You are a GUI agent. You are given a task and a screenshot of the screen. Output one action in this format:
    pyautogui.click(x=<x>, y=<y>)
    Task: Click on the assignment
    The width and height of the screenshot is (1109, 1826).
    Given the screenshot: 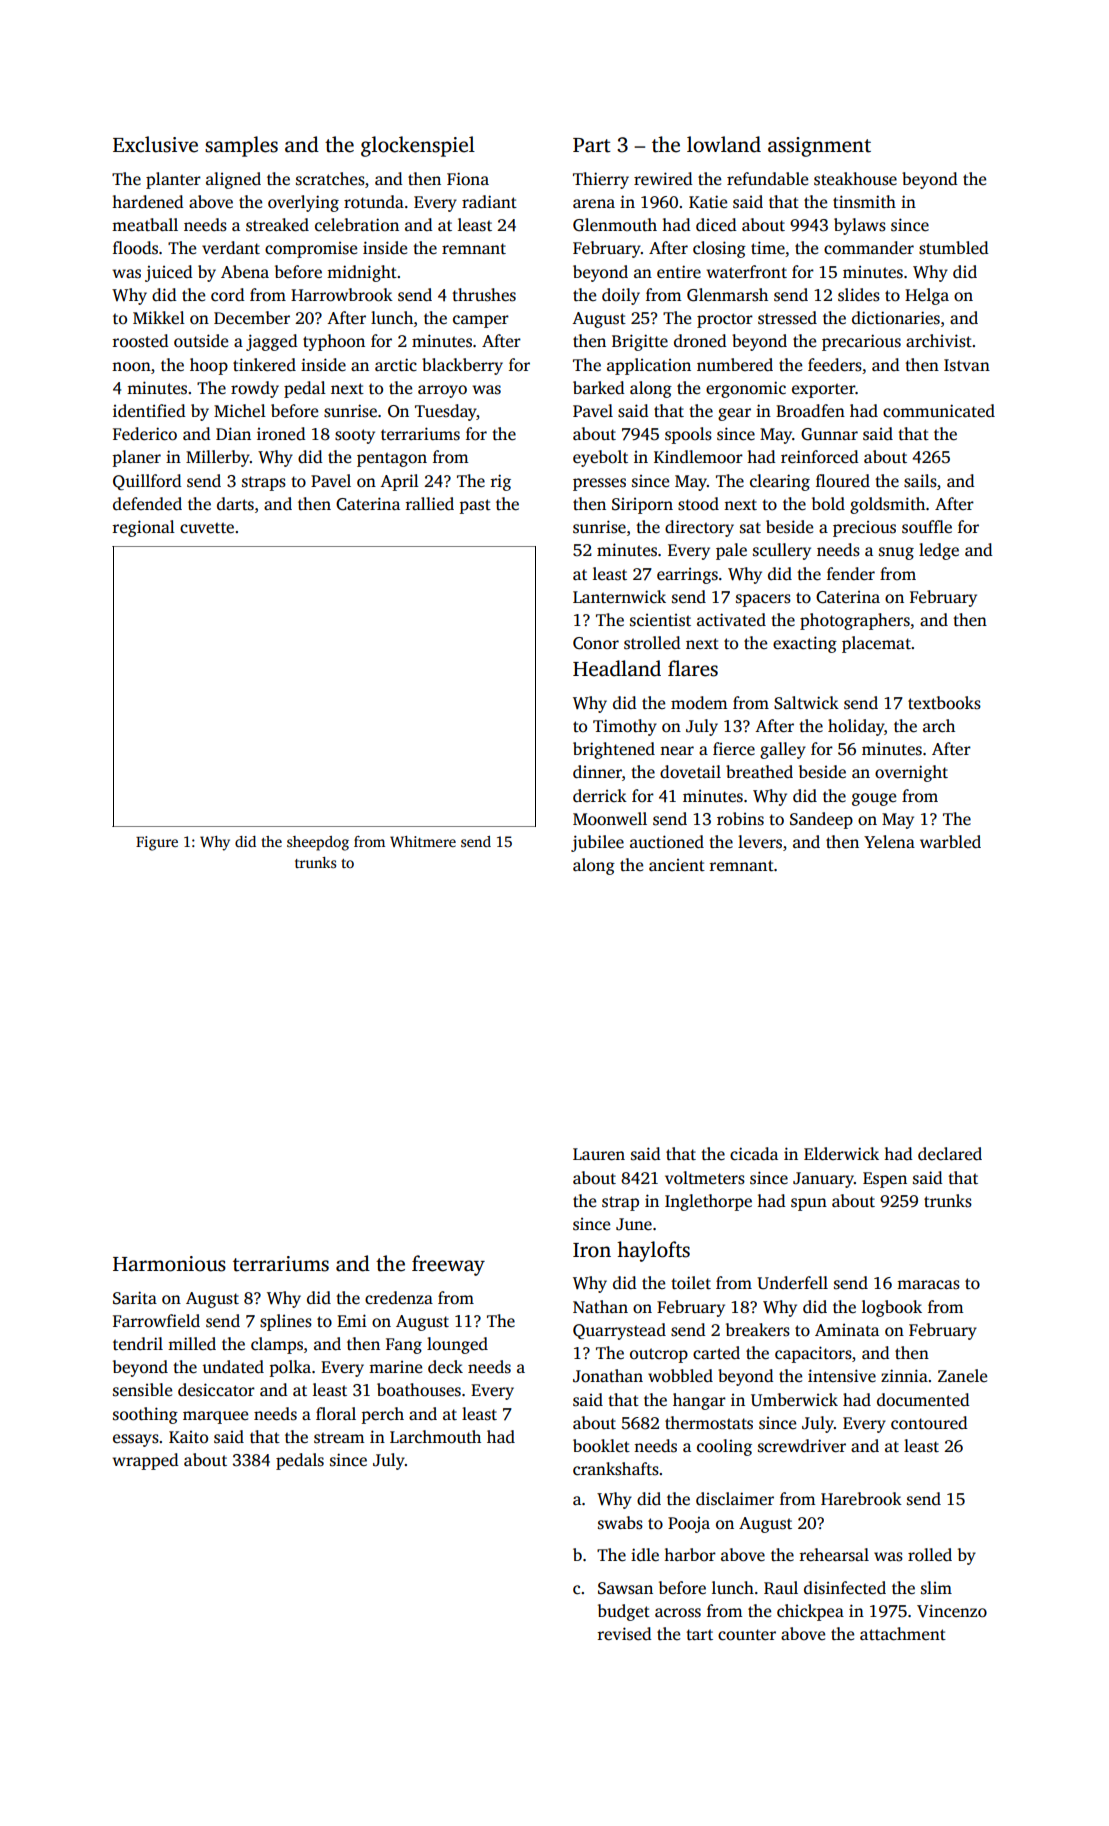 What is the action you would take?
    pyautogui.click(x=819, y=147)
